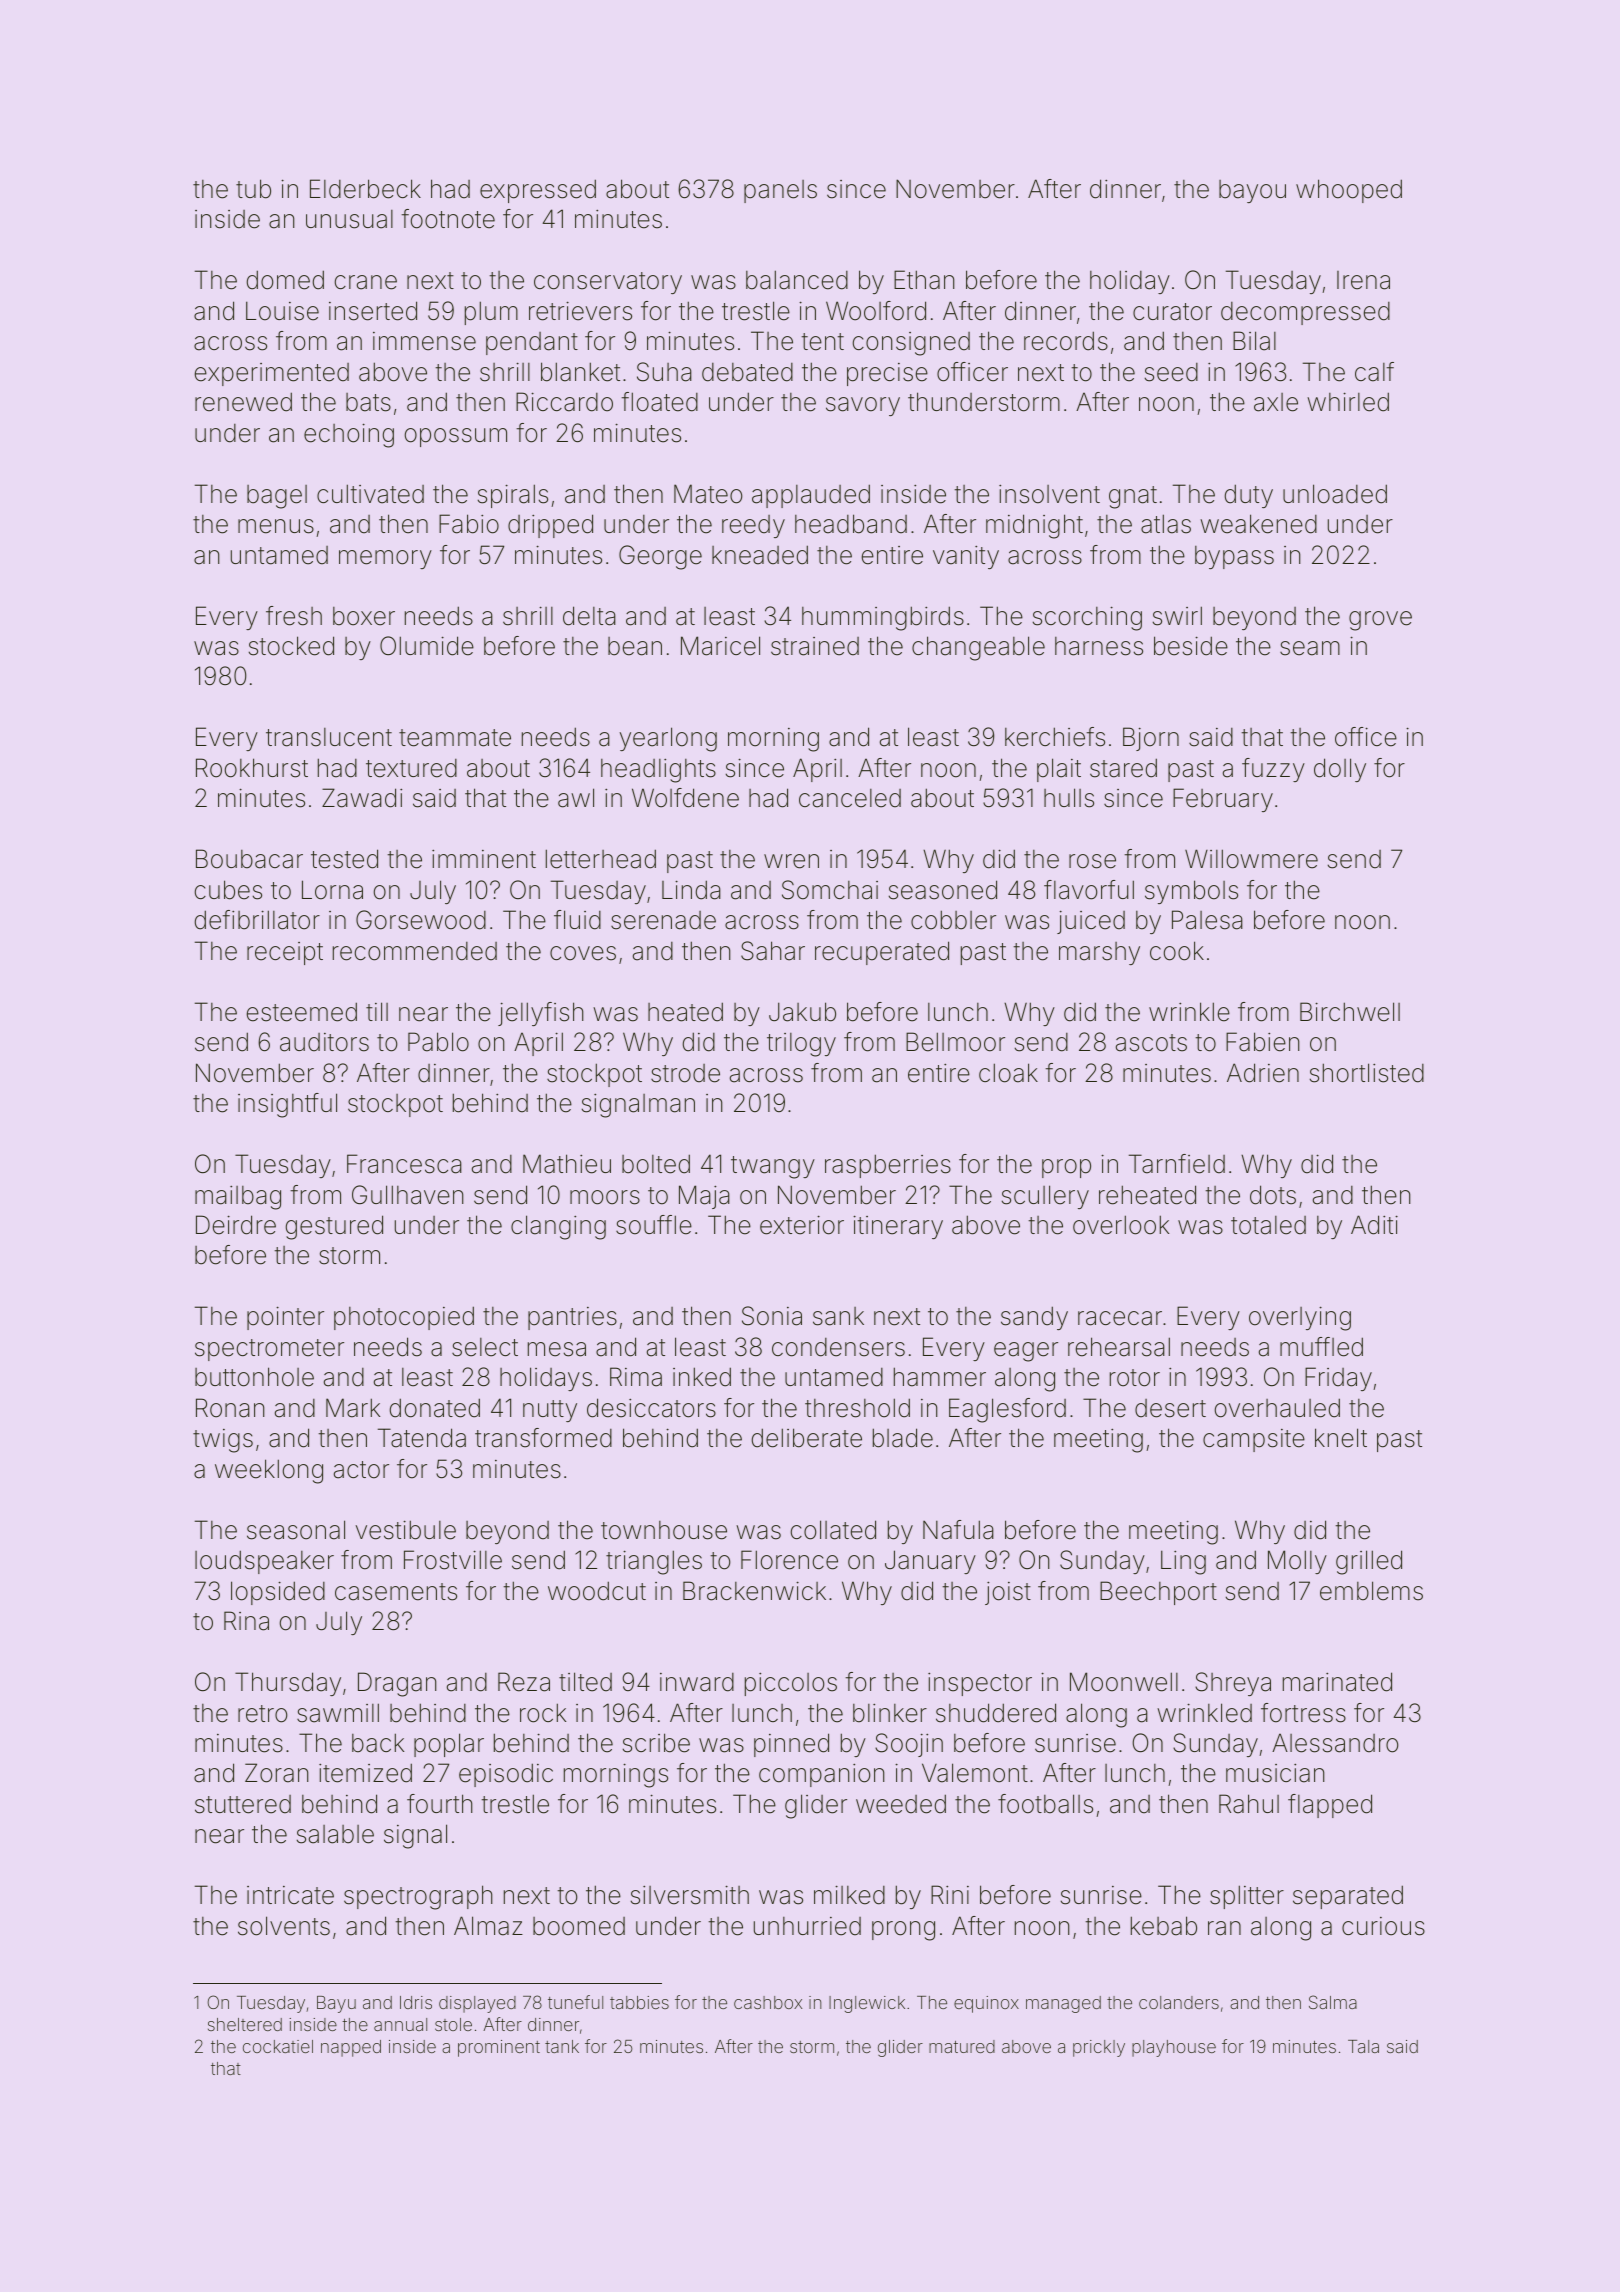  I want to click on playhouse, so click(1174, 2048).
